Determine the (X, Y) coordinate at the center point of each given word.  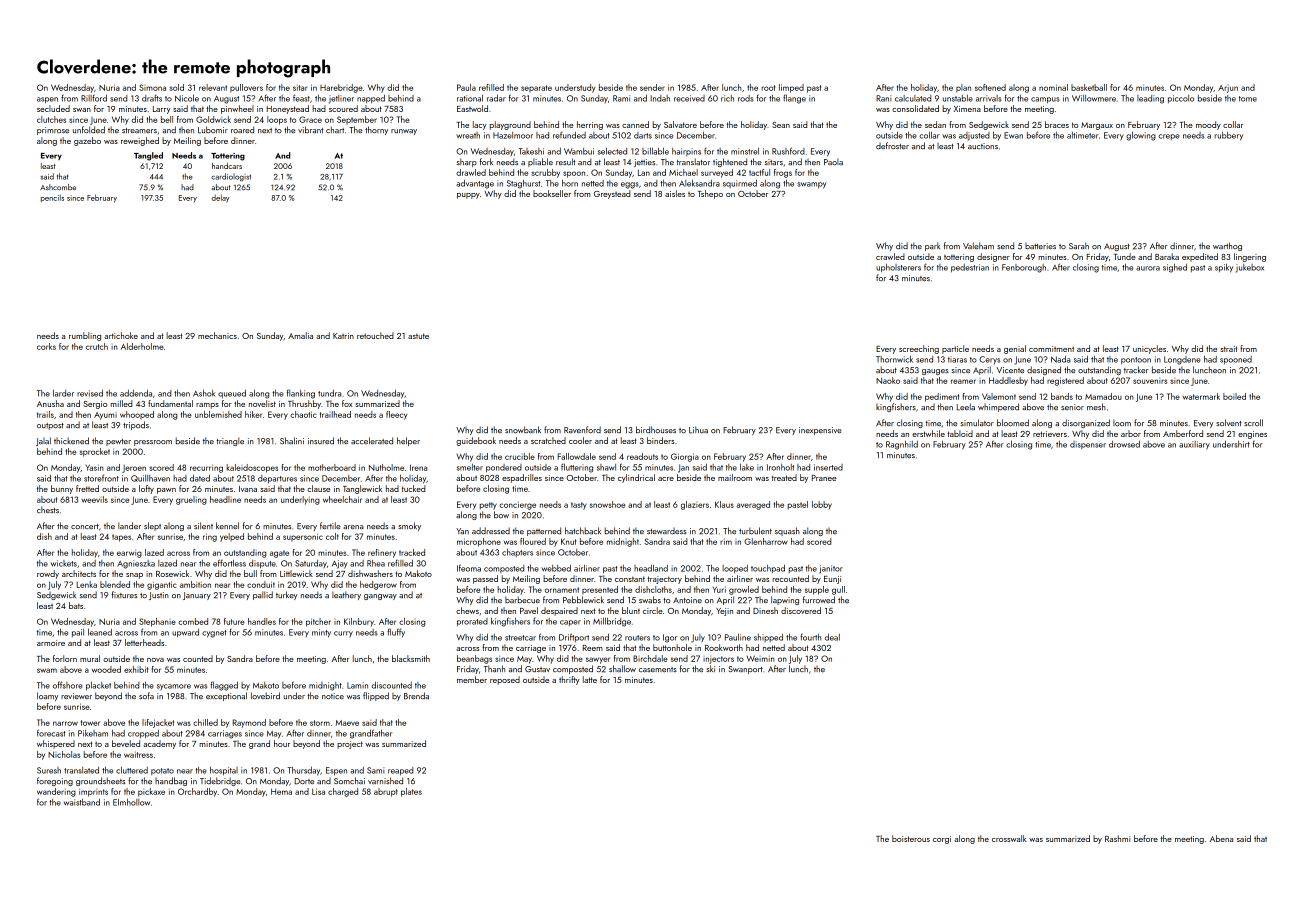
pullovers (246, 88)
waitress (138, 754)
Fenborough (1024, 268)
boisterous (911, 838)
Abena (1221, 838)
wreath (468, 135)
